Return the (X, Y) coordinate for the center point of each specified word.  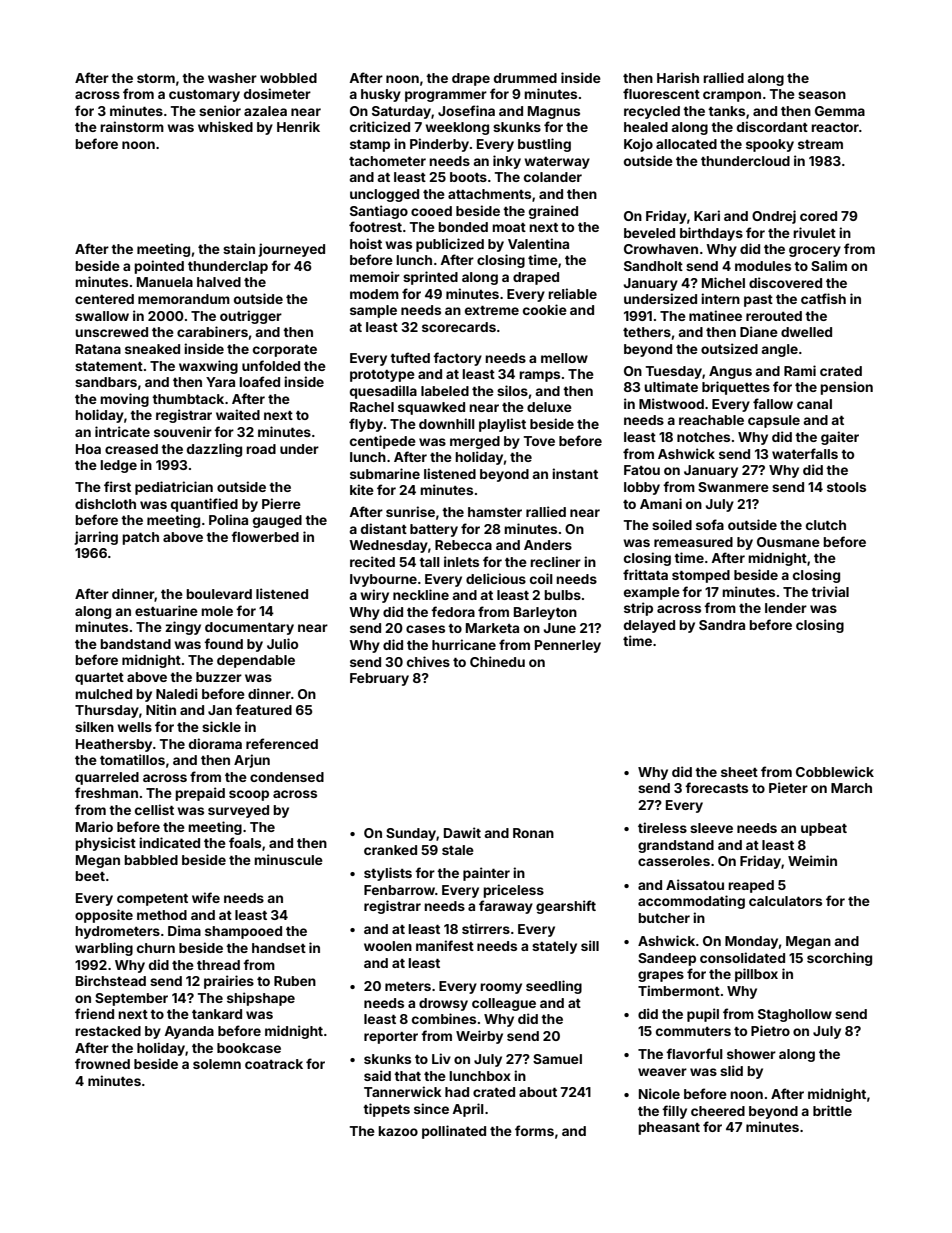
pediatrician (174, 488)
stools (846, 487)
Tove (539, 441)
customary (204, 96)
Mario (94, 826)
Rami (800, 370)
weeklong (457, 128)
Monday (751, 942)
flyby (366, 425)
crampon (732, 96)
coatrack (274, 1064)
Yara (220, 382)
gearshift (566, 907)
